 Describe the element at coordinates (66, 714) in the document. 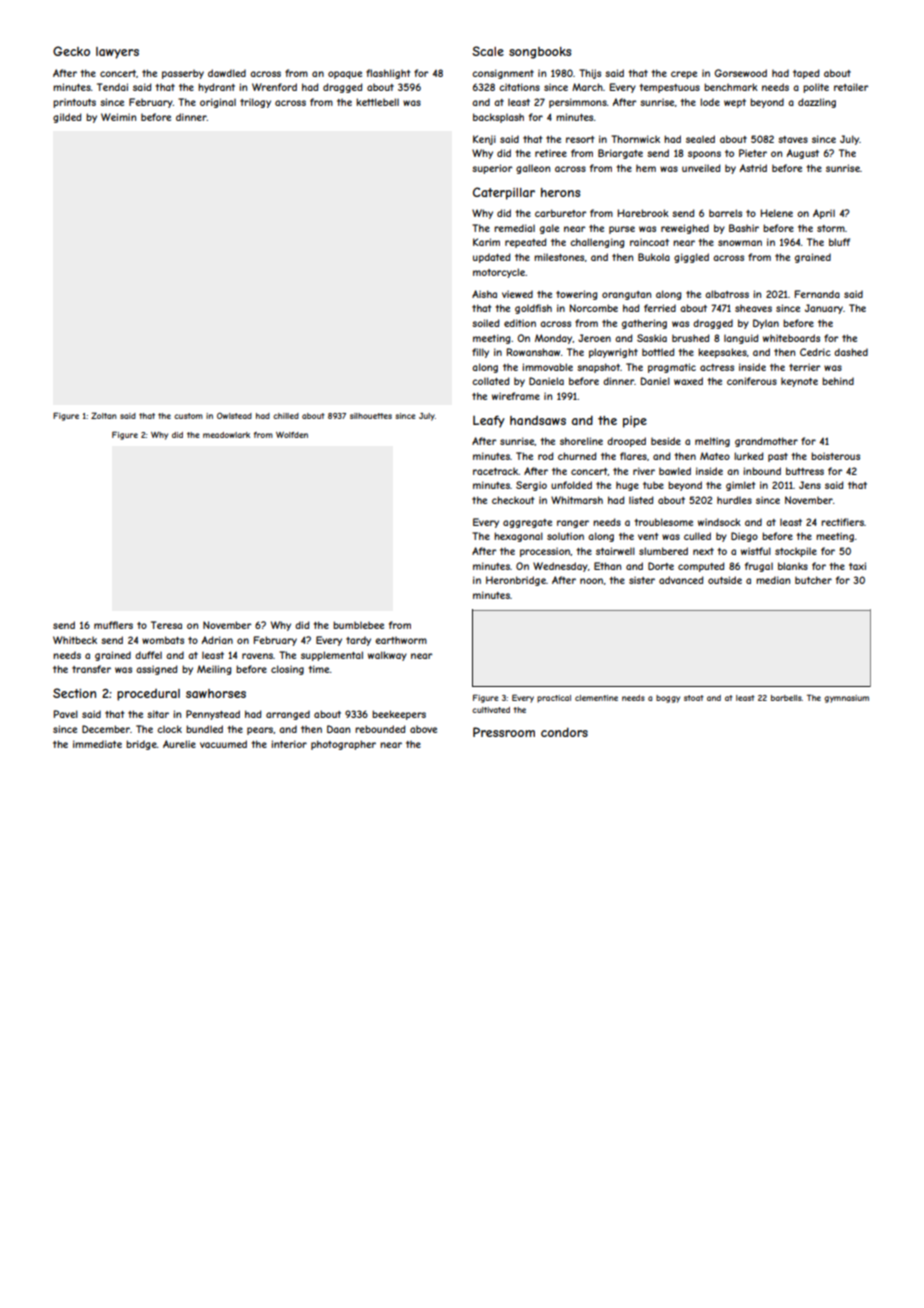

I see `Pavel` at that location.
